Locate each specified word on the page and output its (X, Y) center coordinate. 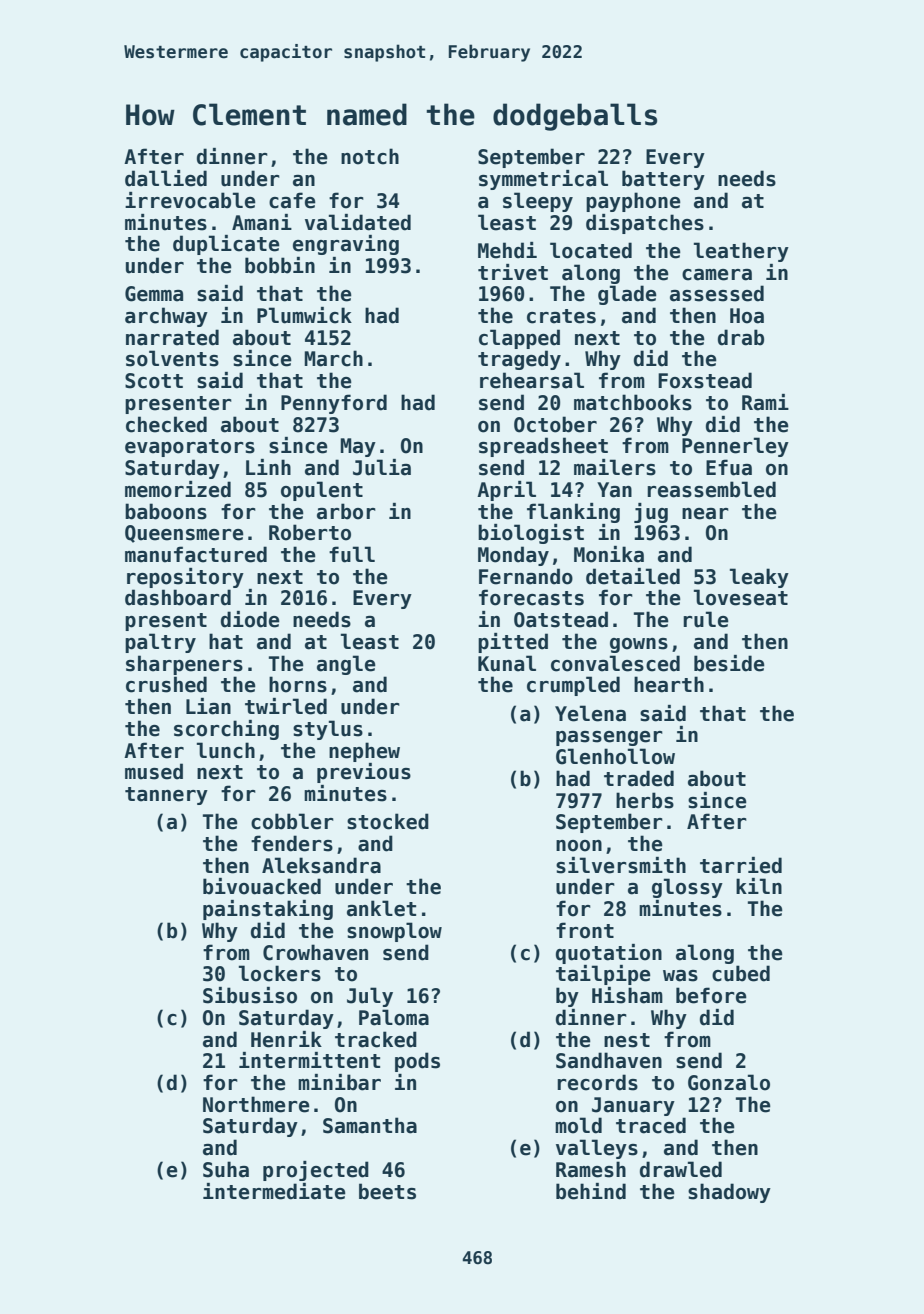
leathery (741, 252)
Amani (262, 222)
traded (639, 778)
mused (154, 771)
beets (387, 1191)
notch (370, 156)
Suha (226, 1169)
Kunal (507, 663)
